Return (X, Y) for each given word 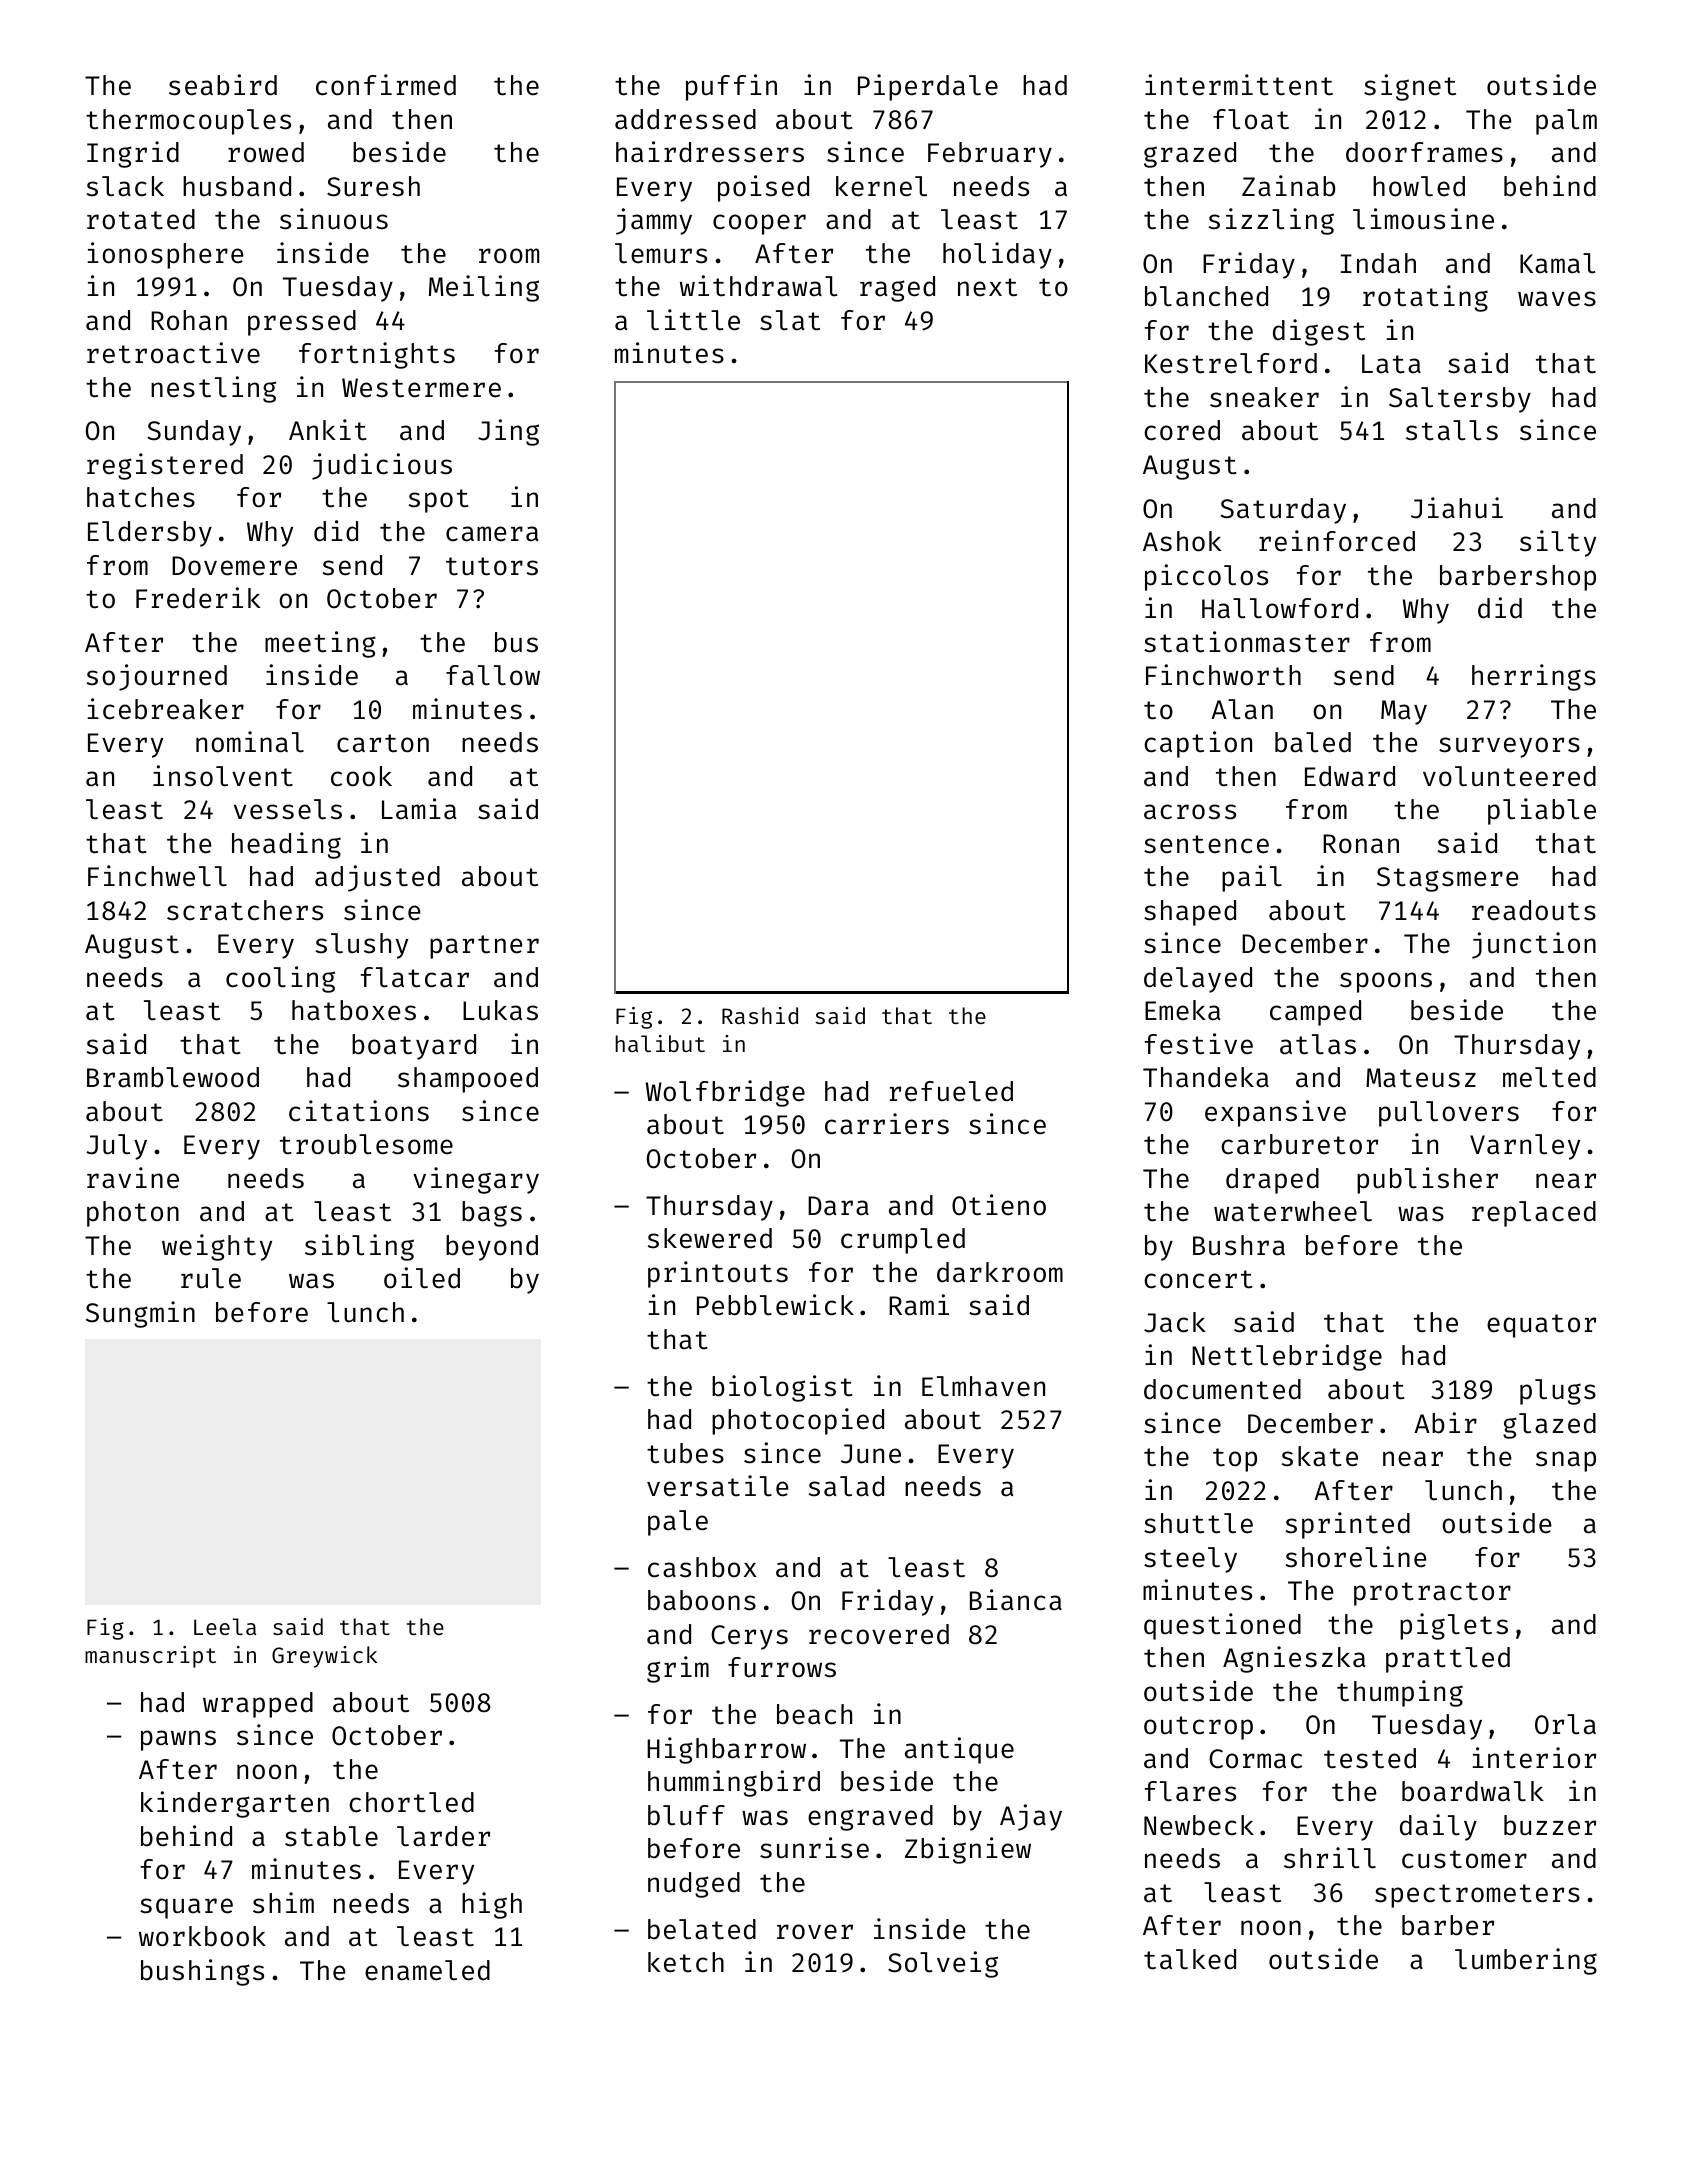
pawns (178, 1740)
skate (1320, 1456)
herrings (1534, 677)
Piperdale (928, 87)
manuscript (150, 1657)
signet (1410, 87)
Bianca (1016, 1600)
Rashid (760, 1015)
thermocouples (188, 122)
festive (1199, 1044)
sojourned (157, 677)
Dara (838, 1206)
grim (678, 1669)
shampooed (468, 1080)
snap (1566, 1461)
